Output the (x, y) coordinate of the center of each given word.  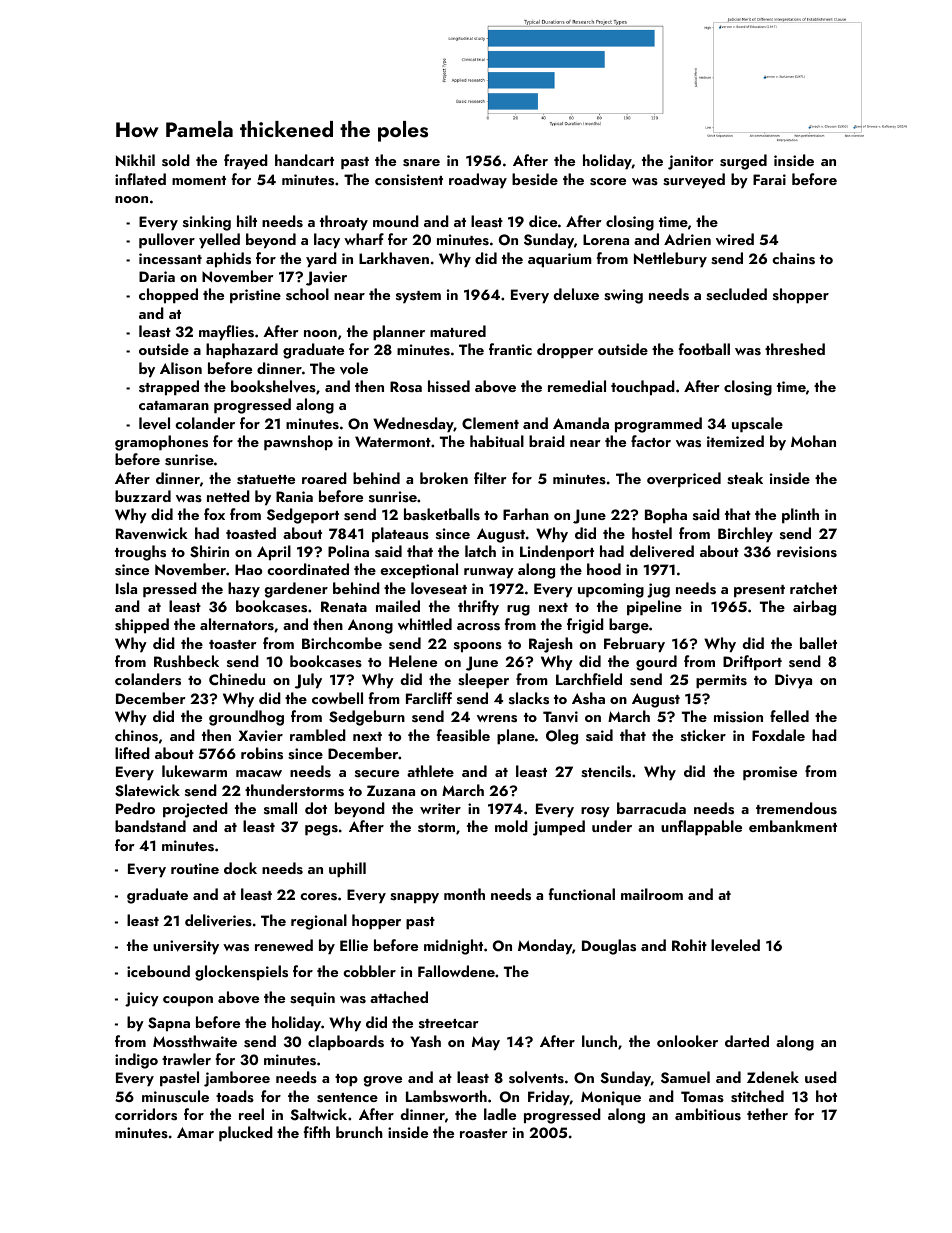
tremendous (796, 808)
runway (489, 573)
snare (421, 163)
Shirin (209, 551)
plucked (246, 1134)
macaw (259, 773)
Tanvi (560, 717)
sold (176, 160)
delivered (662, 551)
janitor (691, 162)
